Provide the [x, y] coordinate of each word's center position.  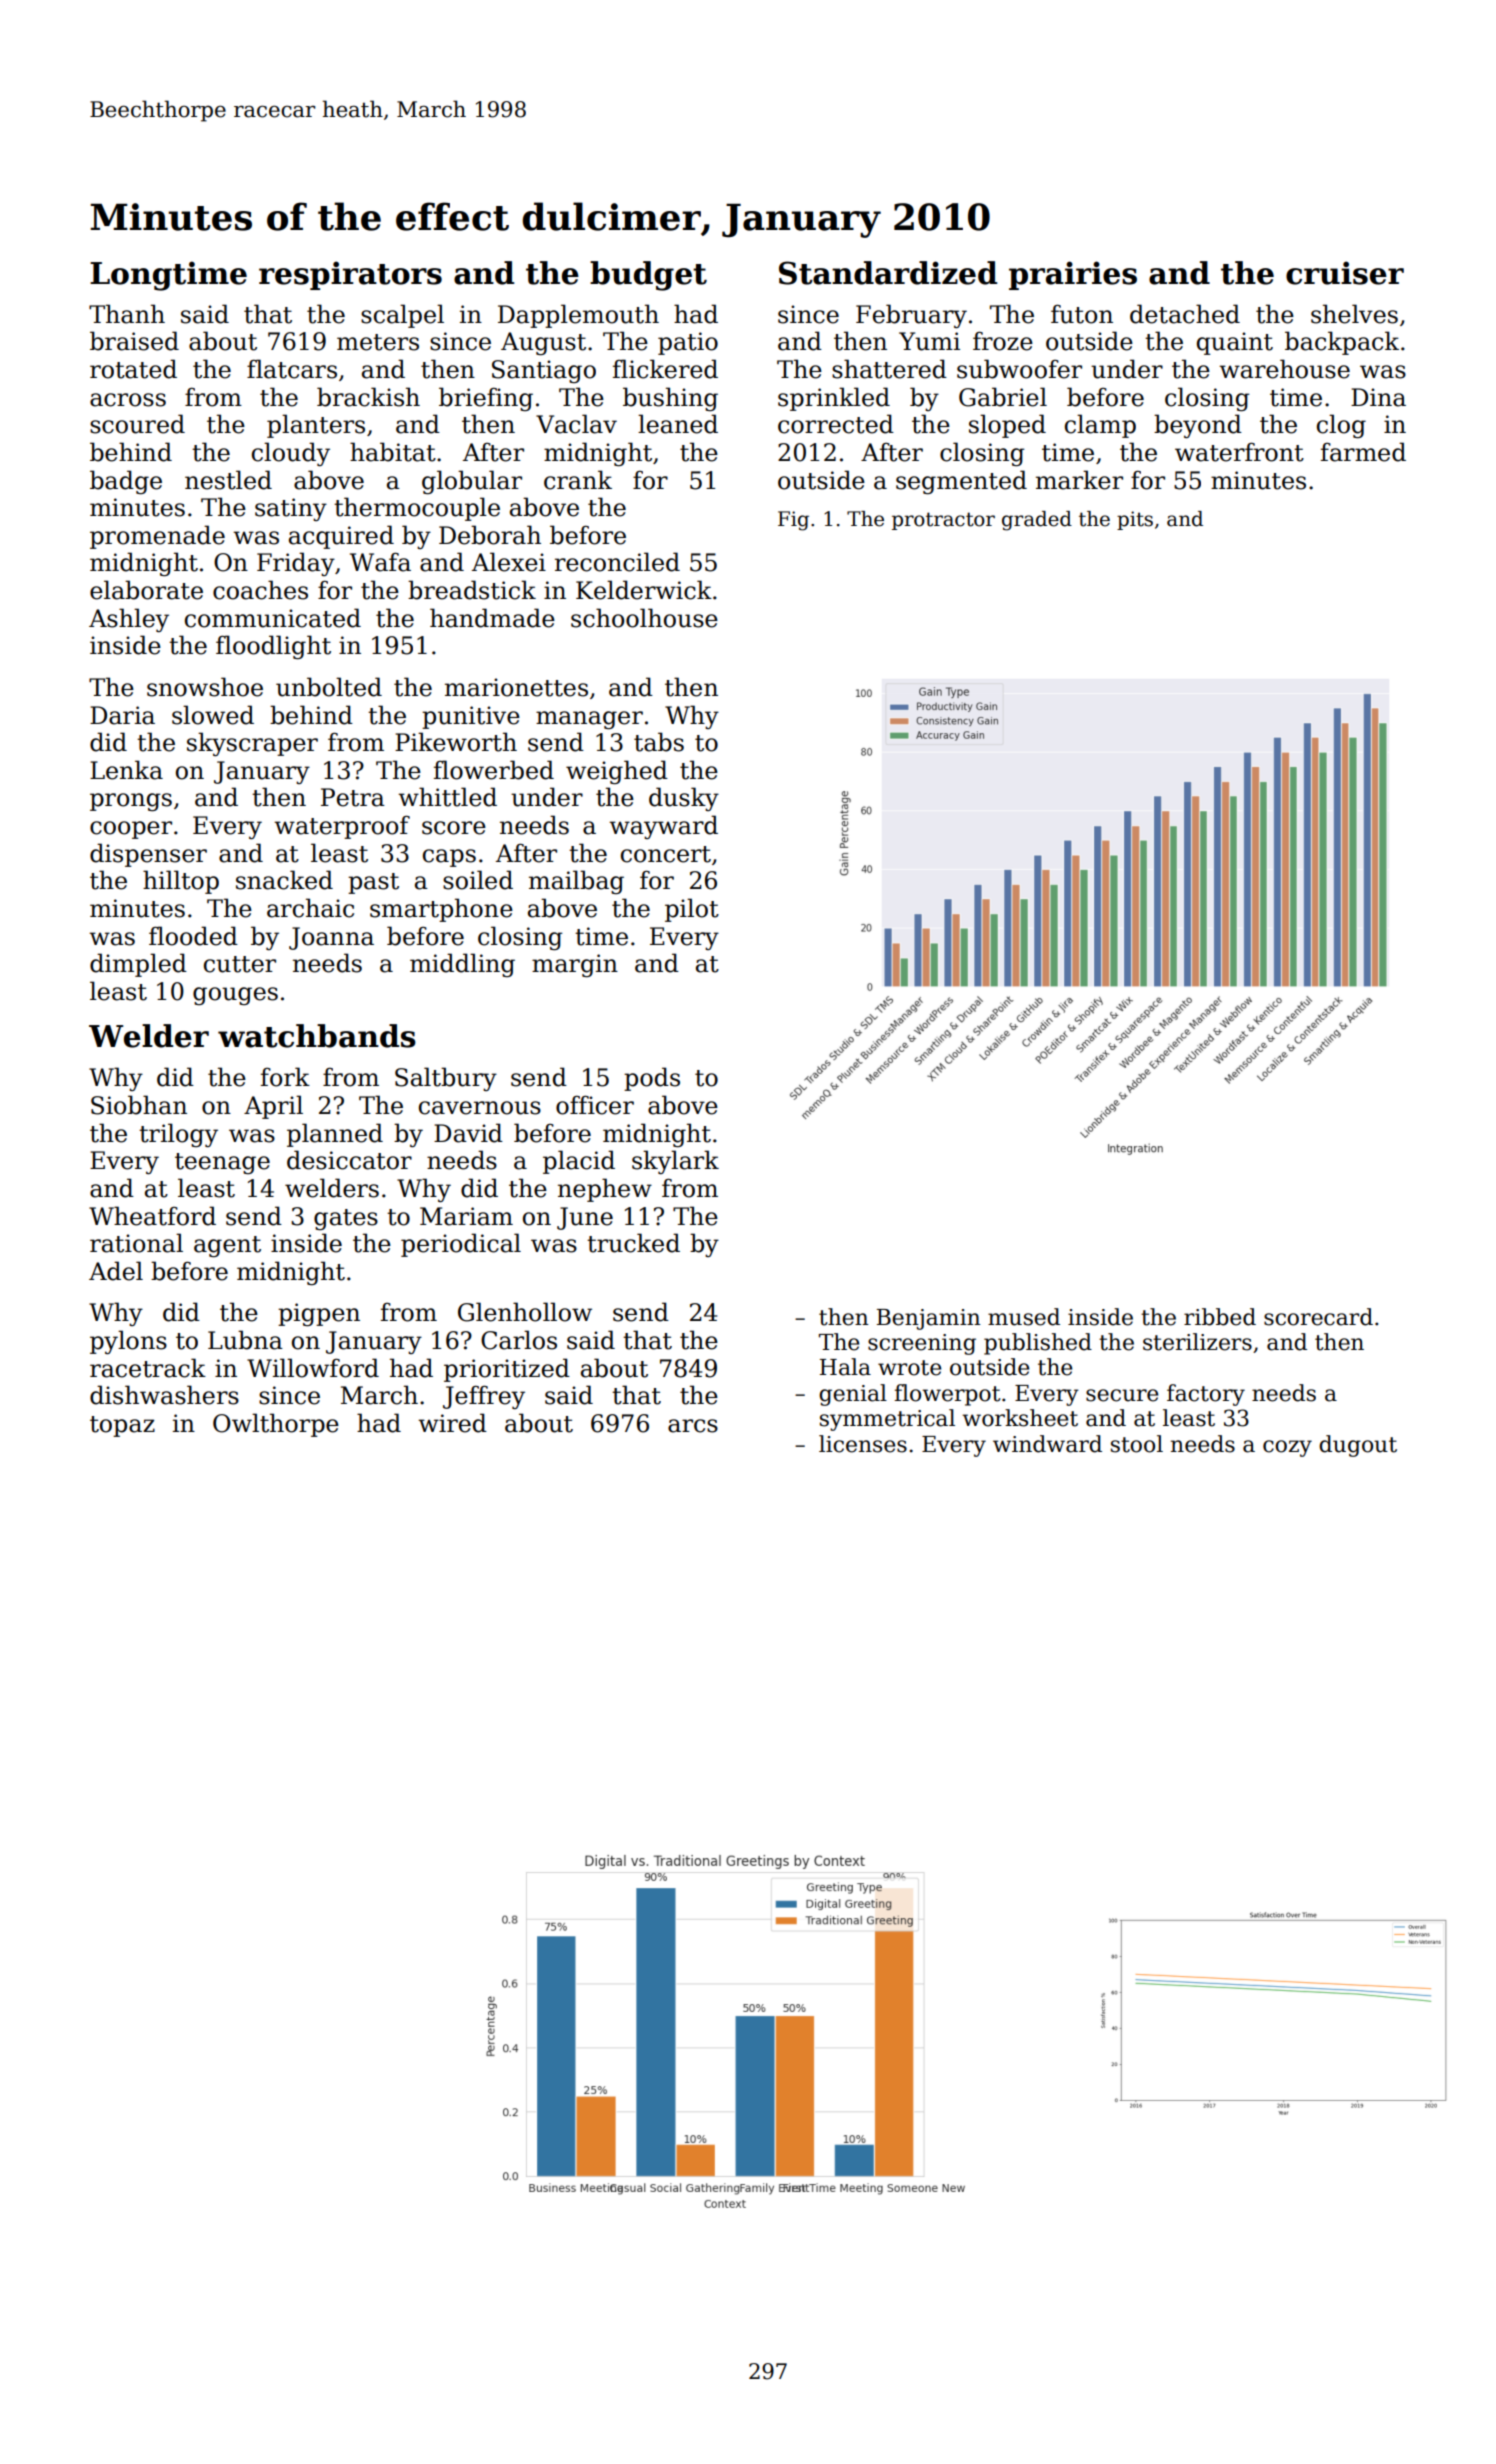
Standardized [888, 273]
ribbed [1220, 1317]
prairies [1073, 275]
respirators [350, 275]
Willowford [313, 1368]
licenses [863, 1444]
